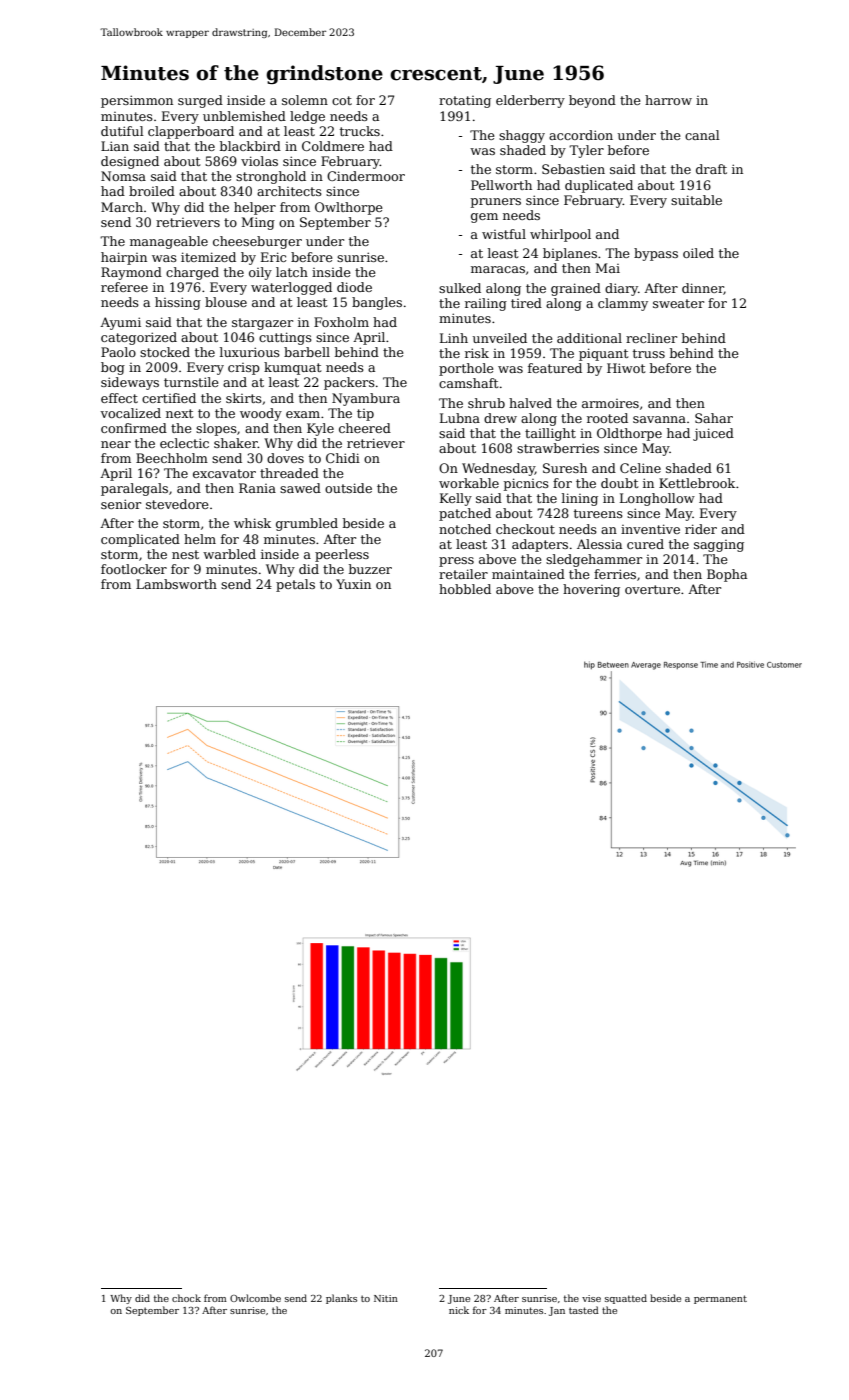 Image resolution: width=849 pixels, height=1400 pixels. Describe the element at coordinates (477, 353) in the document. I see `risk` at that location.
